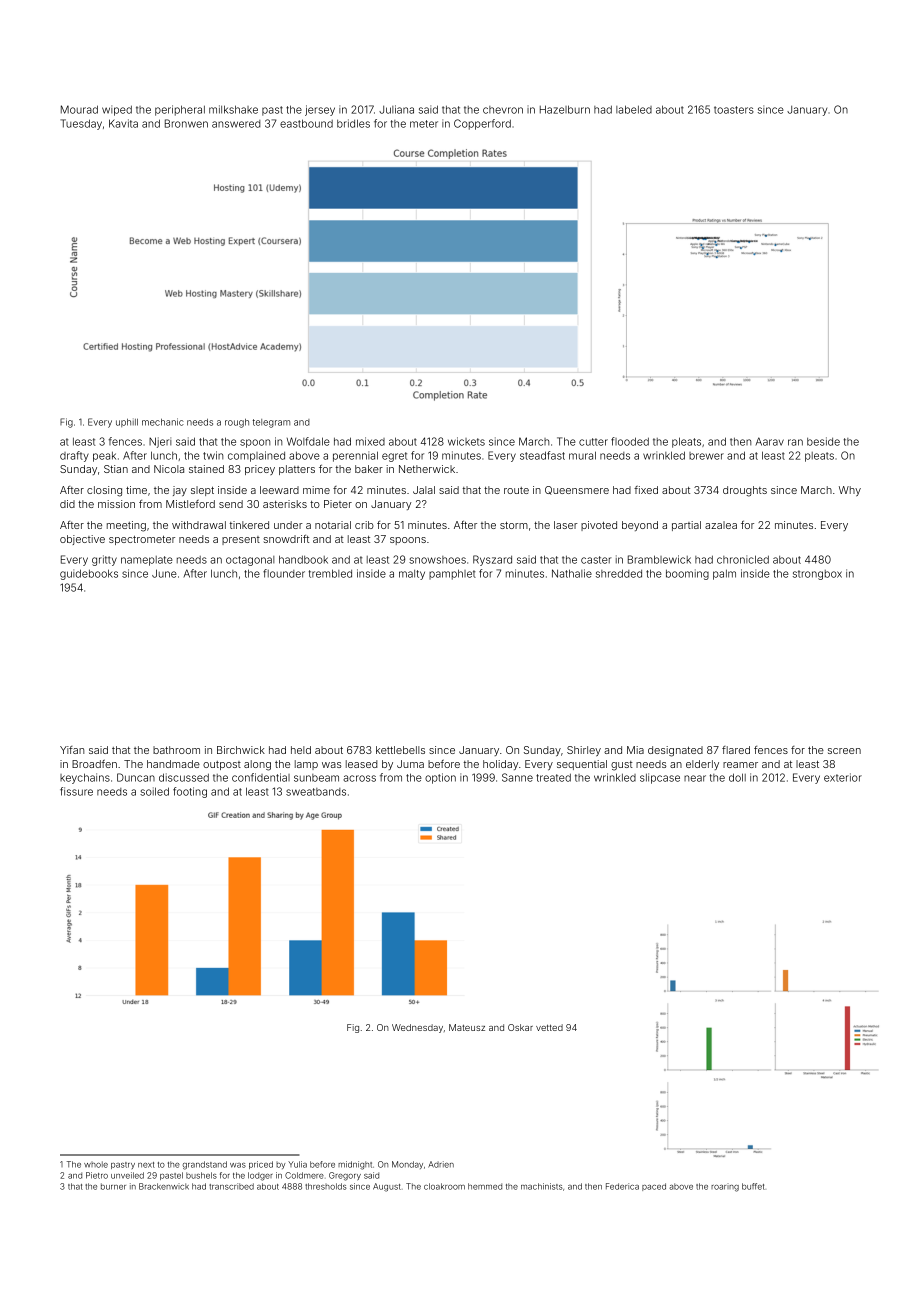 Image resolution: width=924 pixels, height=1308 pixels. I want to click on grandstand, so click(205, 1165).
